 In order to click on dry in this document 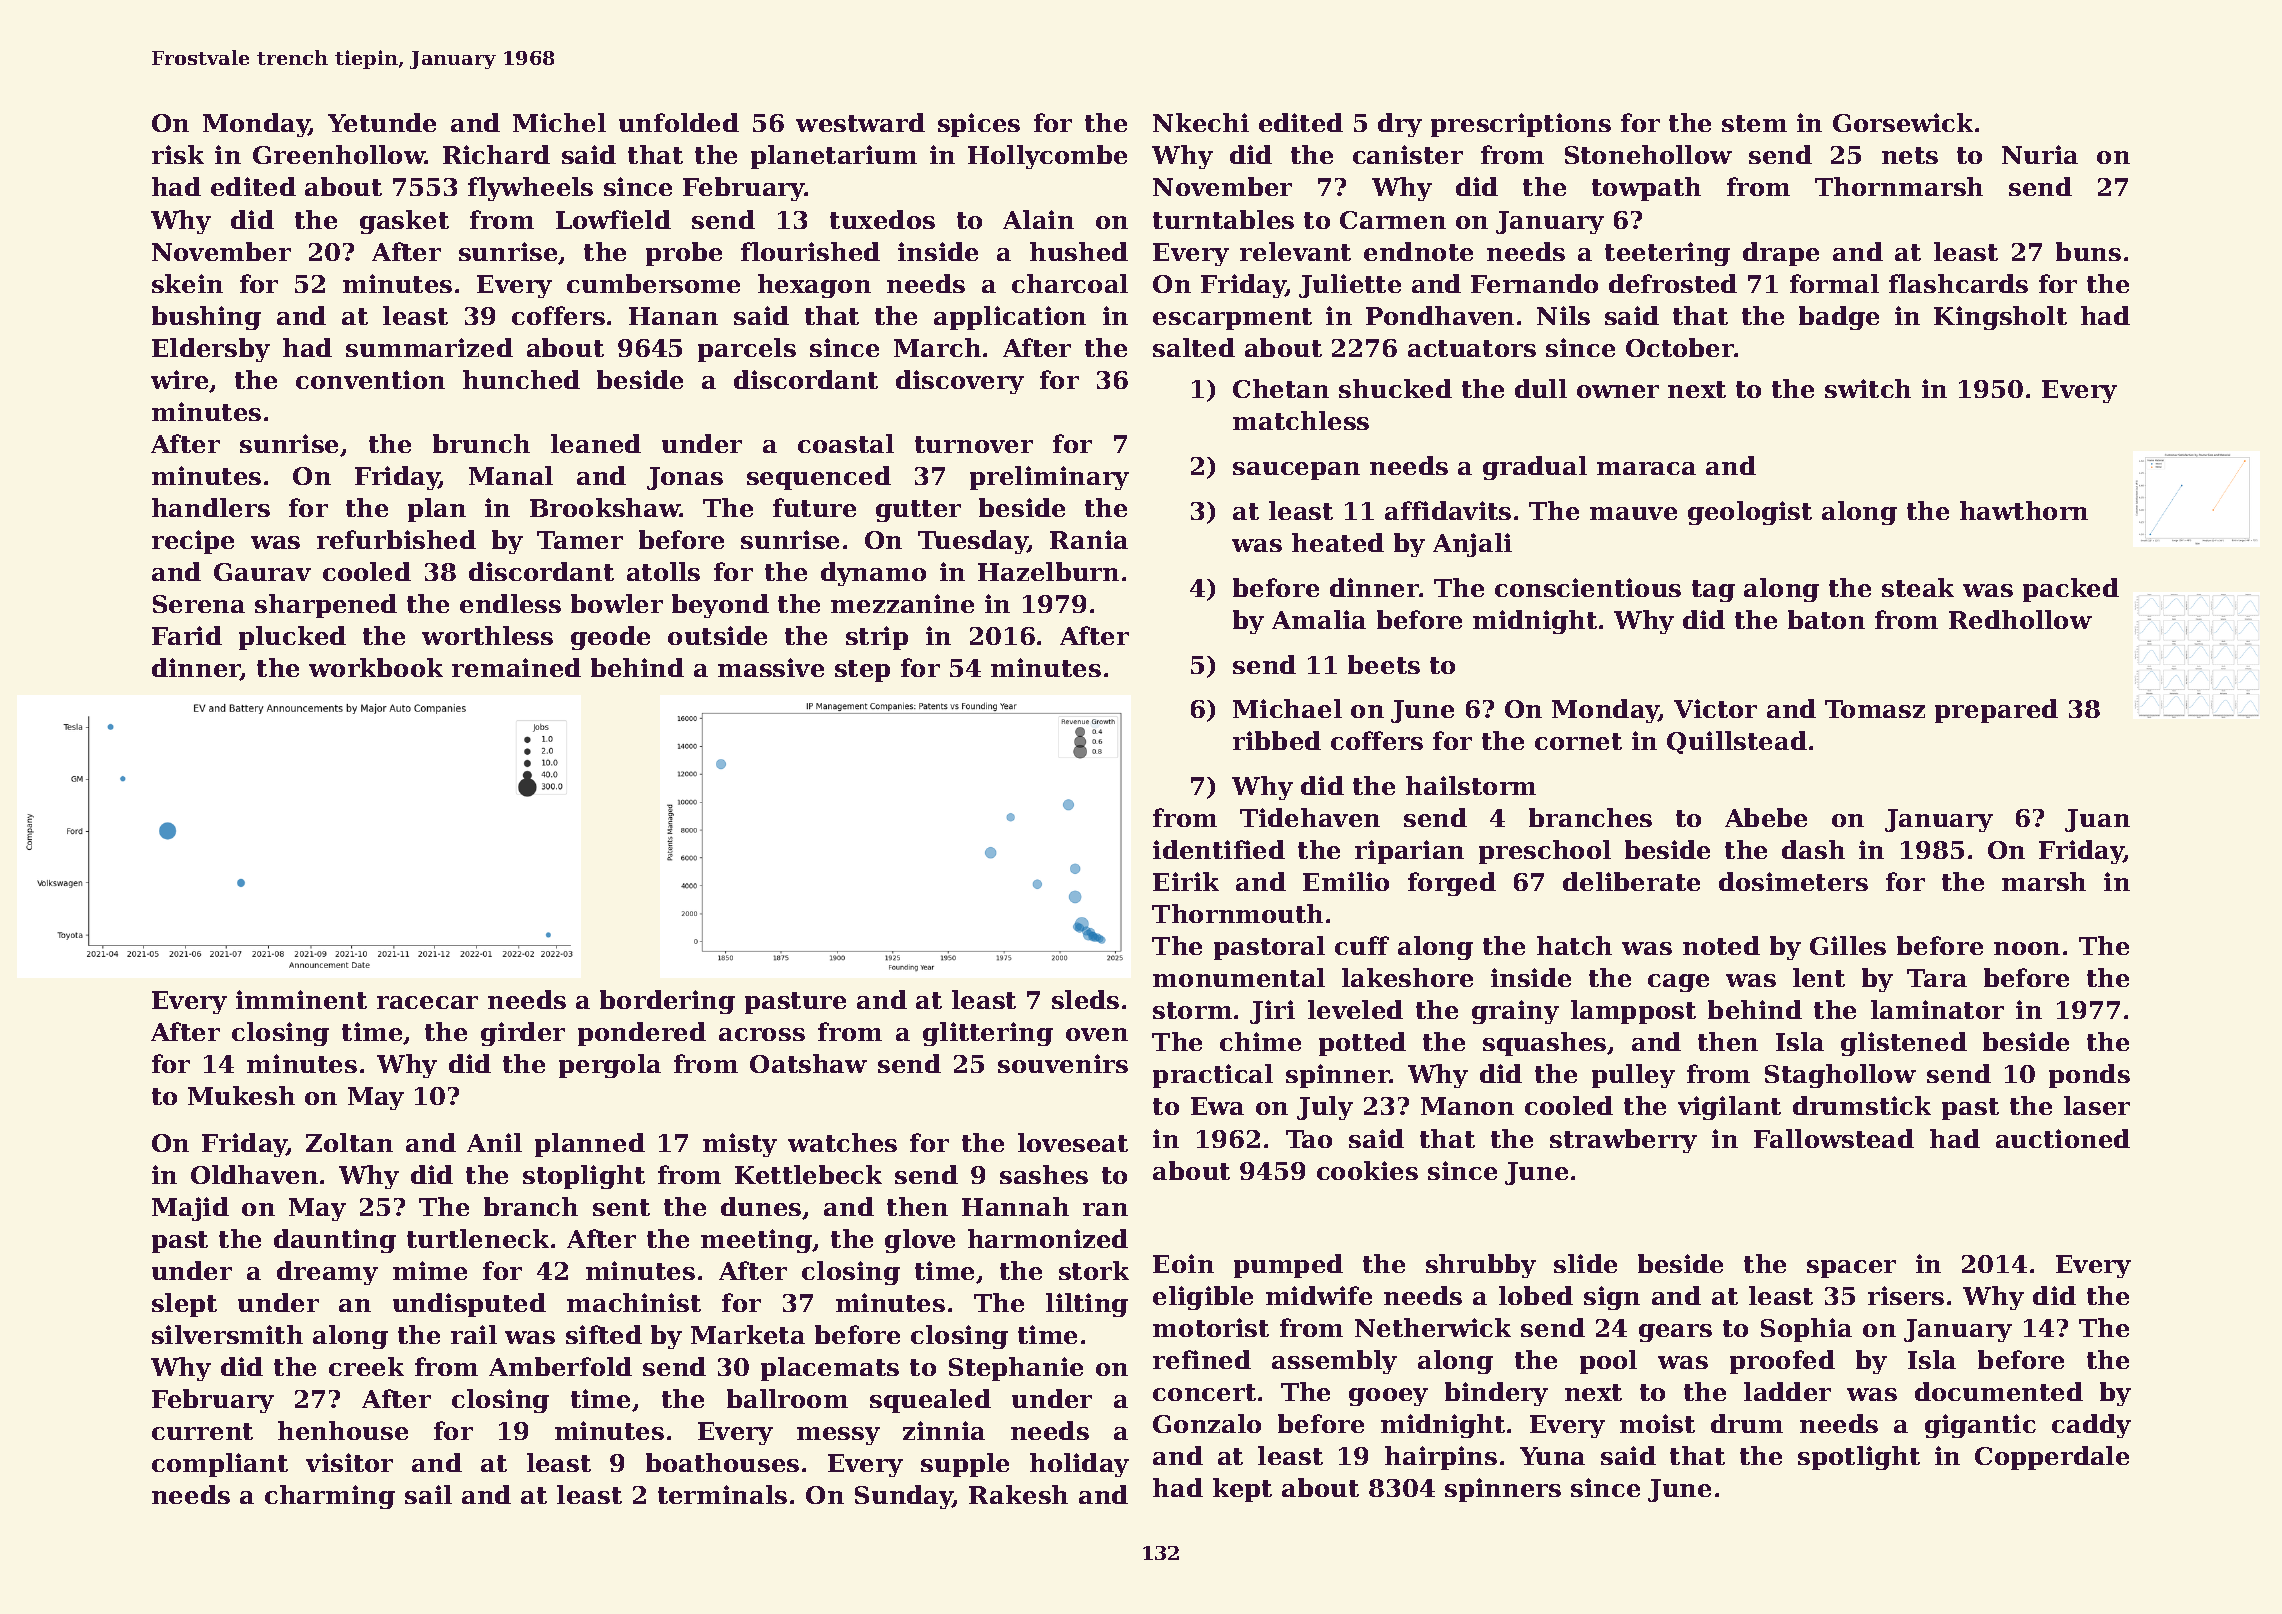, I will do `click(1400, 125)`.
